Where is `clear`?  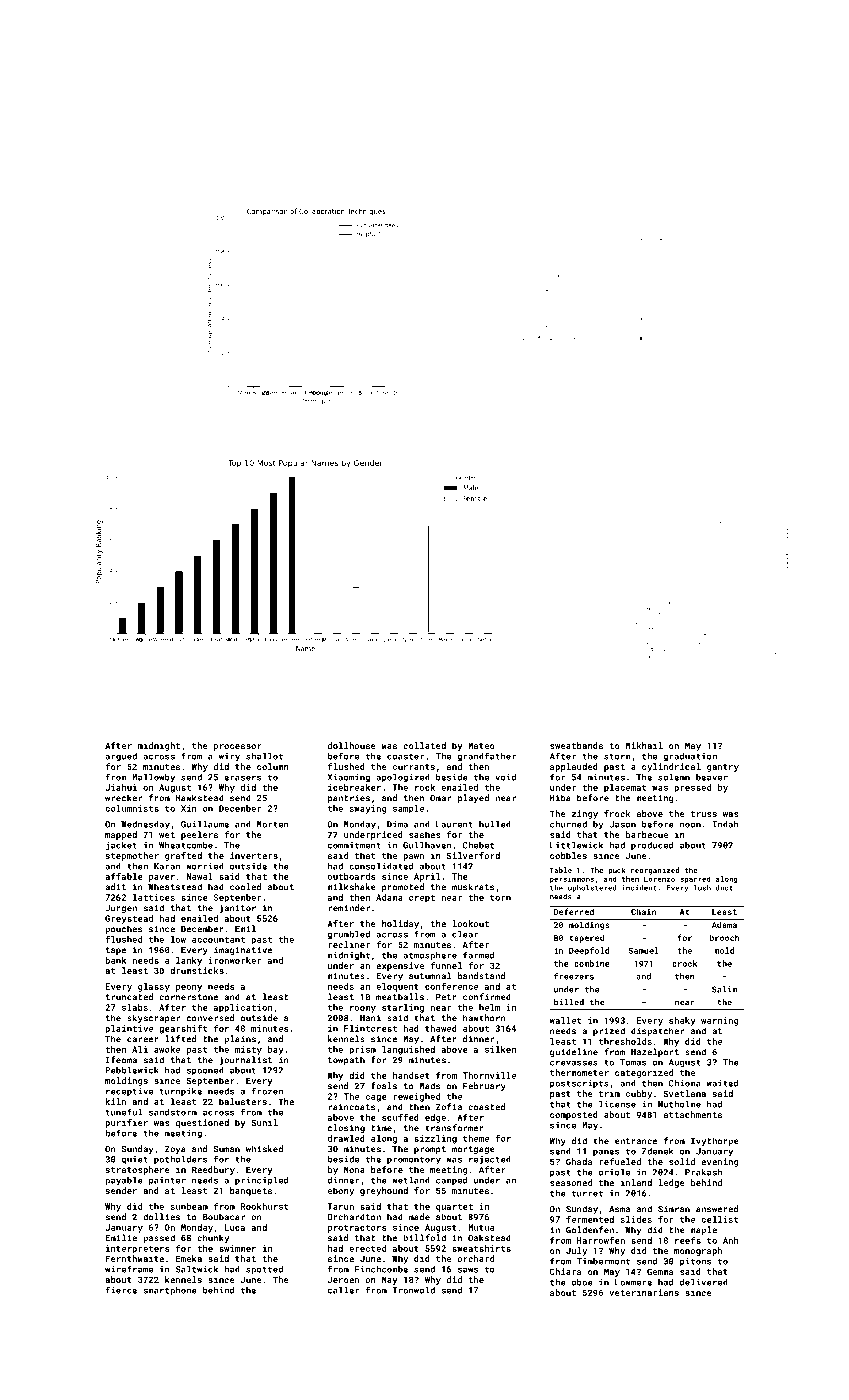 clear is located at coordinates (465, 934).
